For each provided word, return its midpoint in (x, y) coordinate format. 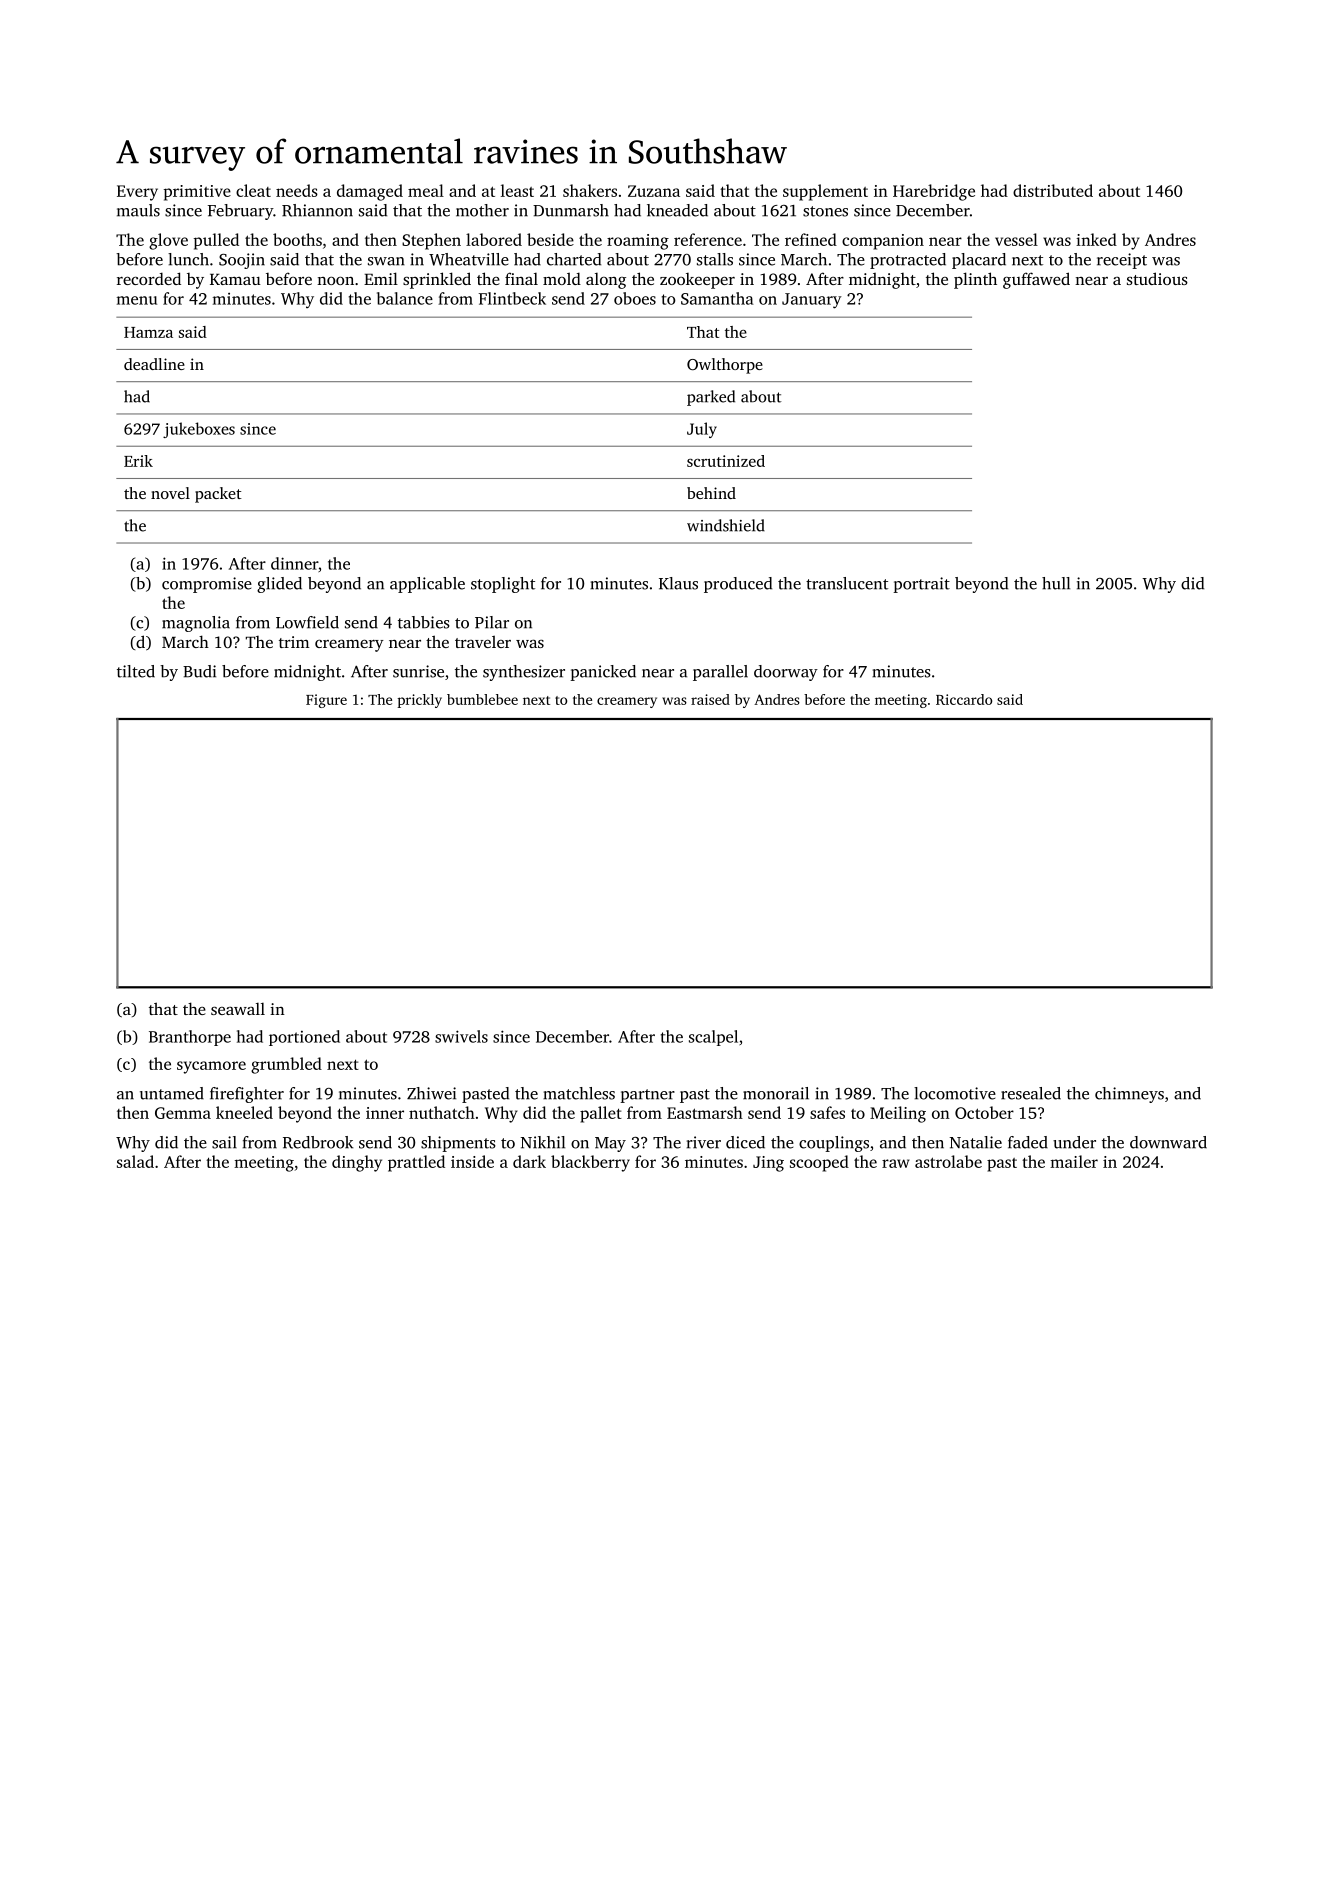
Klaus (678, 583)
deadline (154, 364)
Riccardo (964, 699)
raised (710, 699)
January (812, 301)
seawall (238, 1009)
